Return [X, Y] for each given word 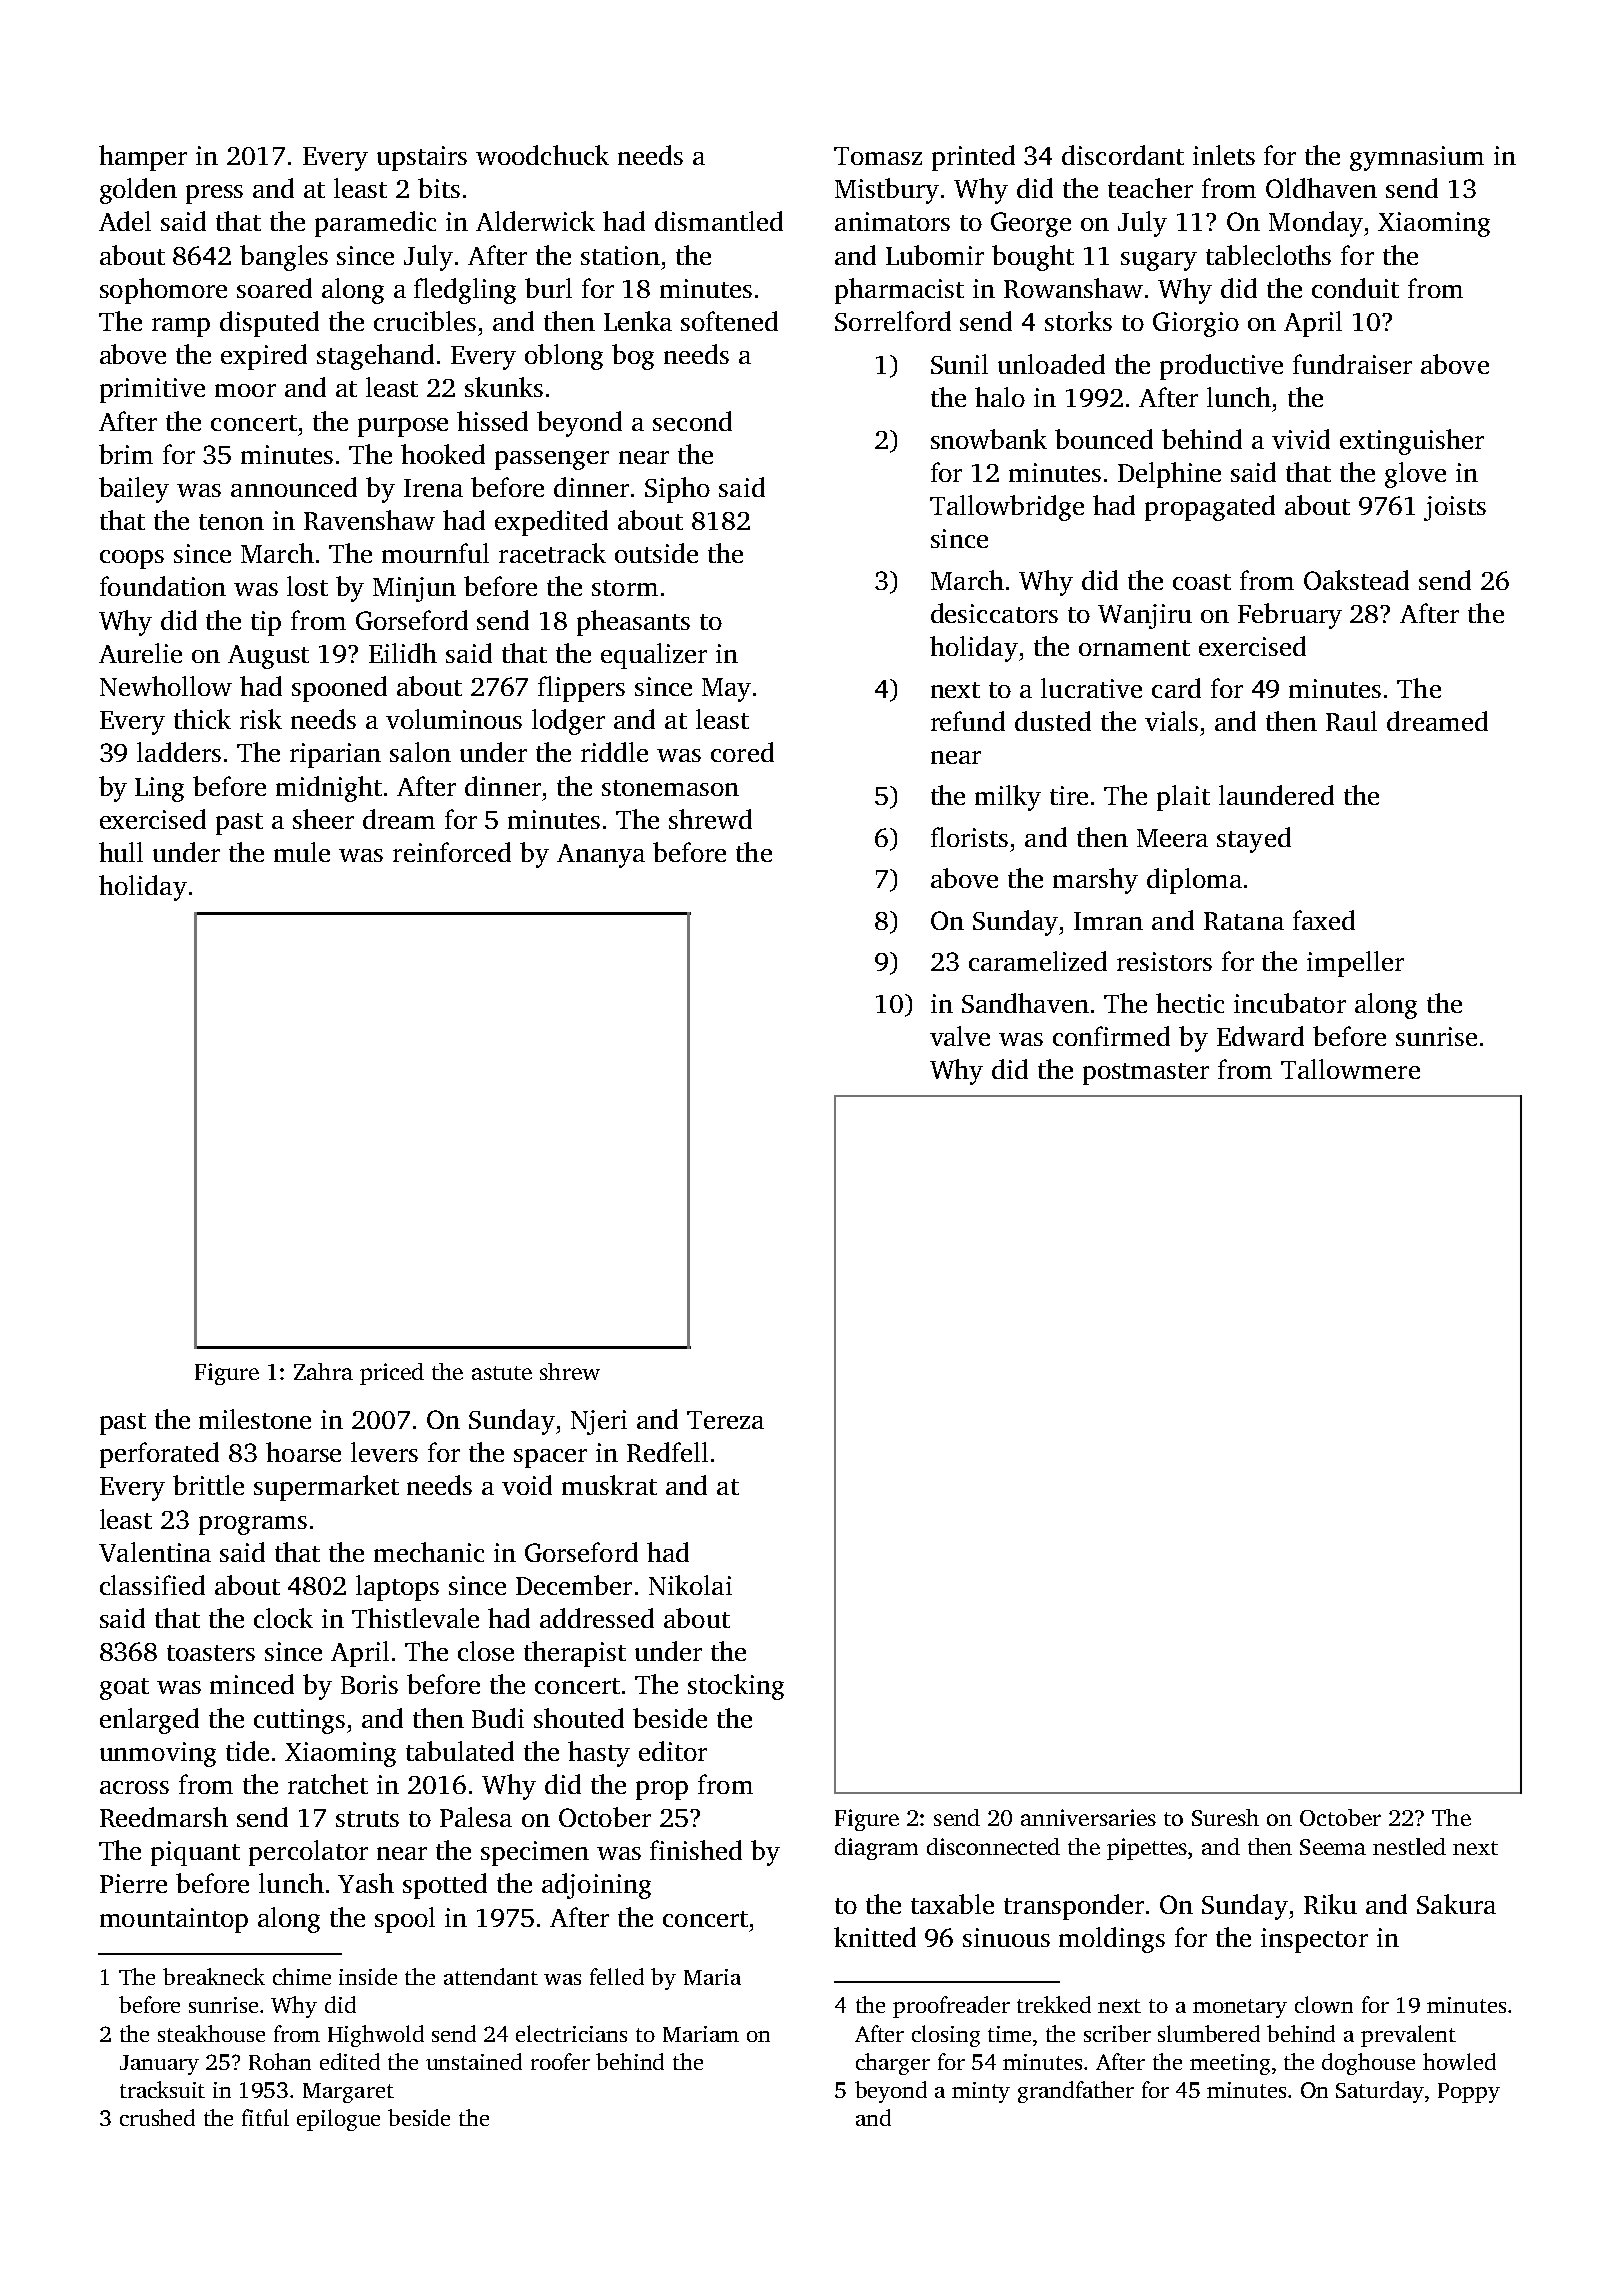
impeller [1355, 964]
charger [893, 2064]
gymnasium [1417, 158]
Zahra [323, 1371]
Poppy [1469, 2093]
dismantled [719, 221]
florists [969, 837]
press [214, 194]
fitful [265, 2117]
